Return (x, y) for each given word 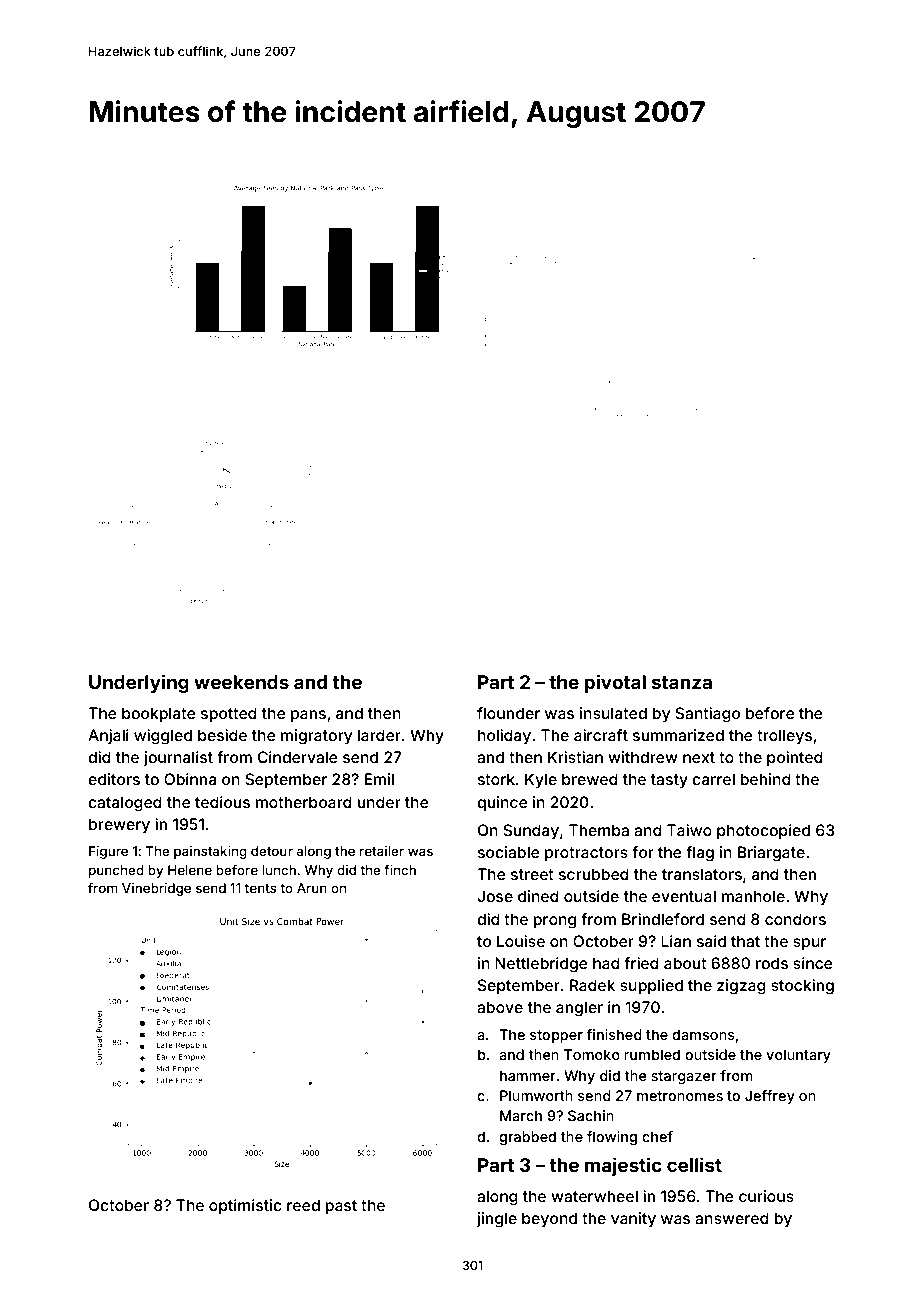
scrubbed (594, 874)
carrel (713, 779)
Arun (312, 888)
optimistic (245, 1206)
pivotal (615, 683)
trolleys (784, 737)
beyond (549, 1220)
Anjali (108, 736)
